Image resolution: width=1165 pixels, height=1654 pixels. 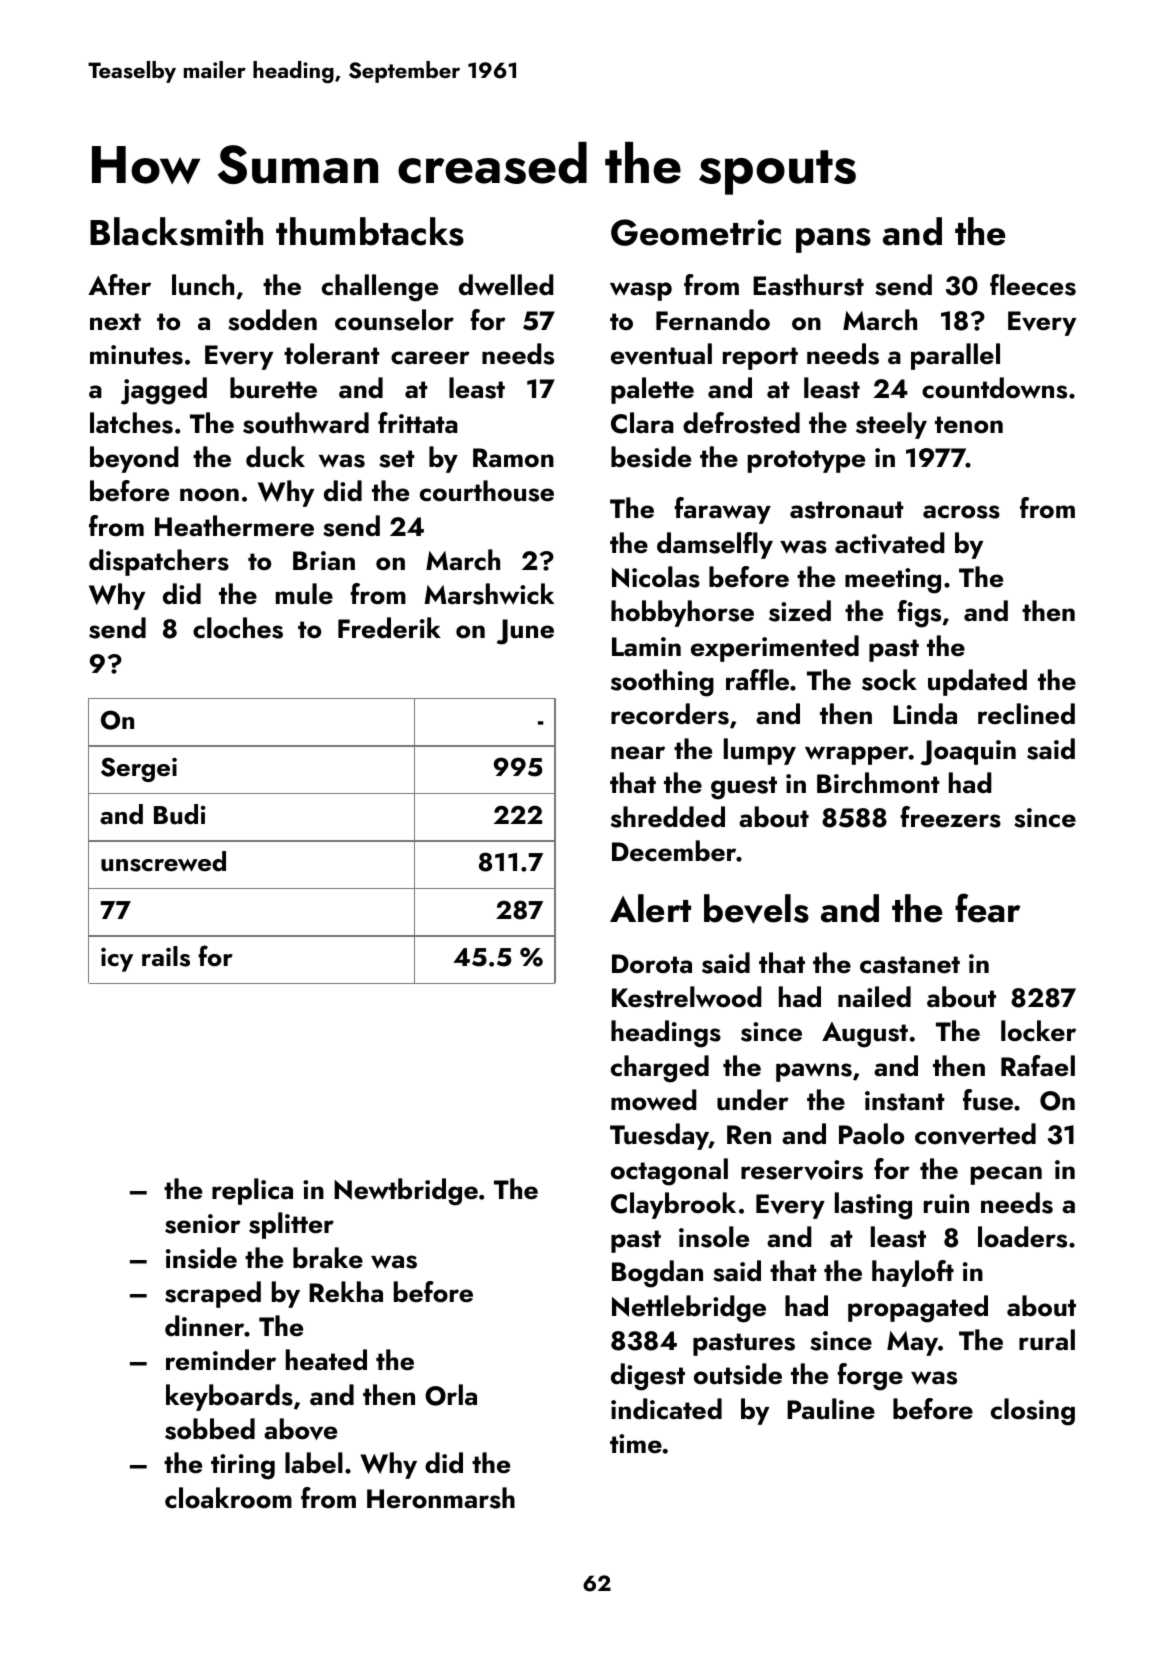 I want to click on Ramon, so click(x=513, y=458).
